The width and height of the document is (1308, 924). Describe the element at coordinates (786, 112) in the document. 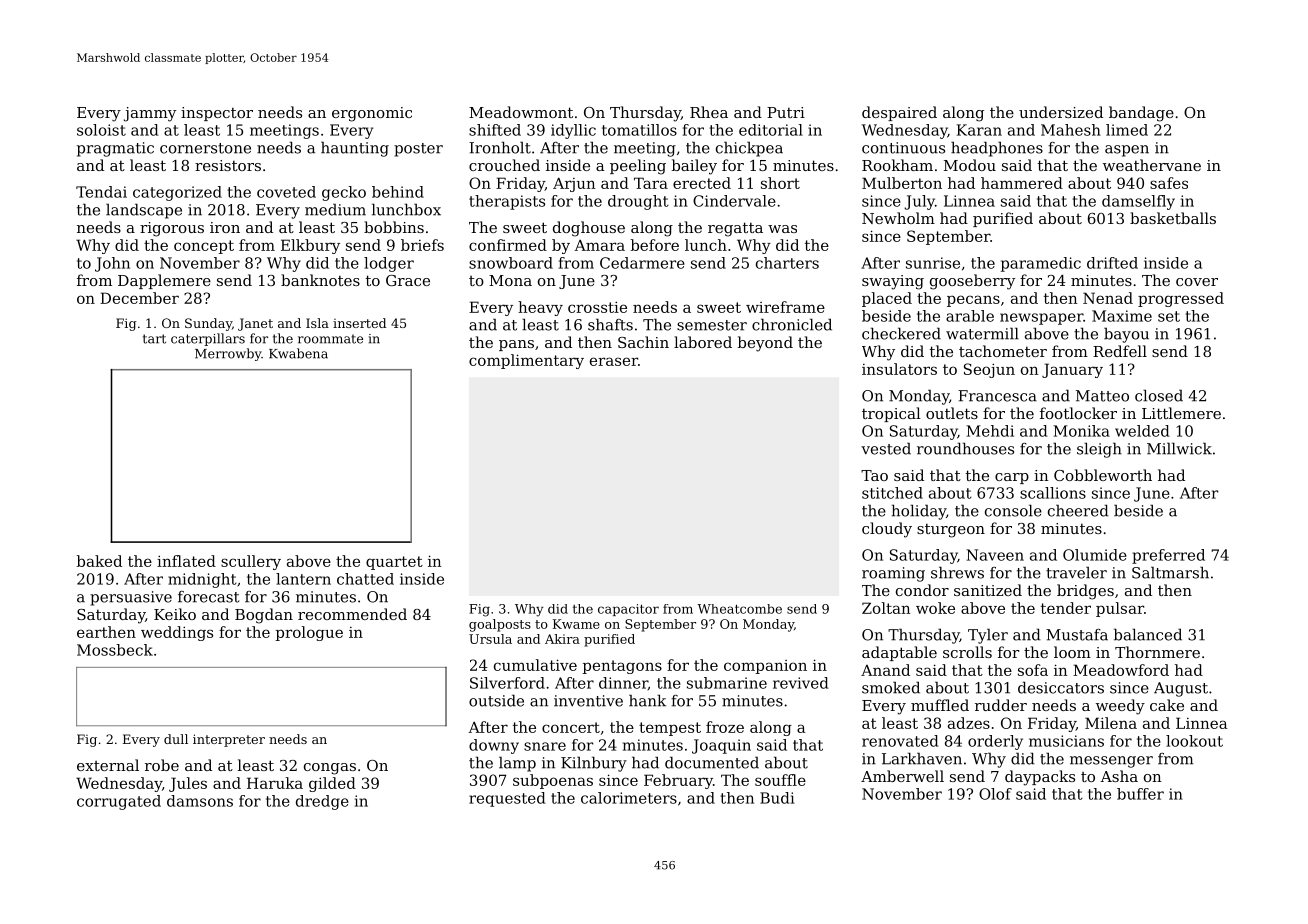

I see `Putri` at that location.
